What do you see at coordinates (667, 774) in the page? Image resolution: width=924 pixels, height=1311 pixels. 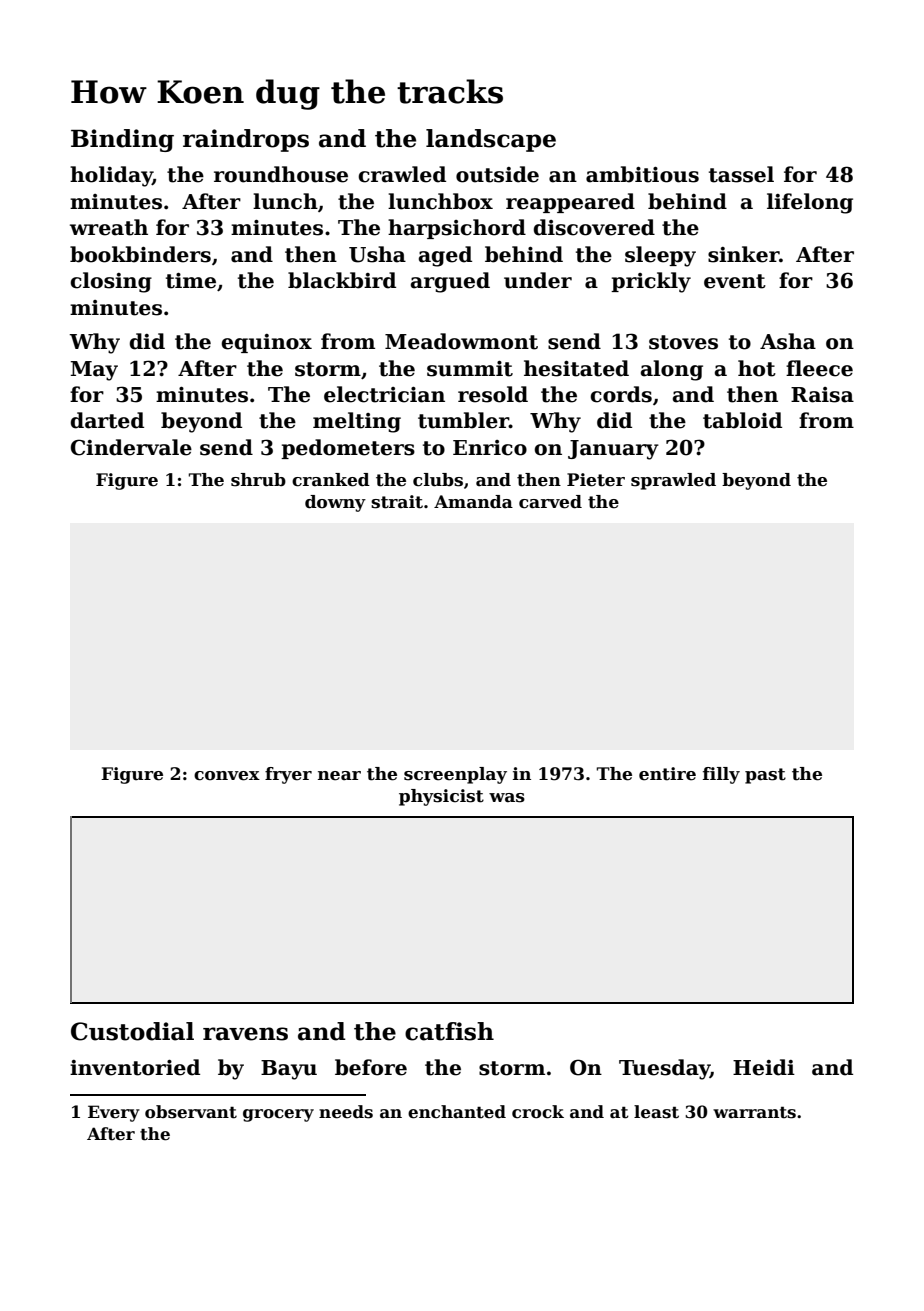 I see `entire` at bounding box center [667, 774].
